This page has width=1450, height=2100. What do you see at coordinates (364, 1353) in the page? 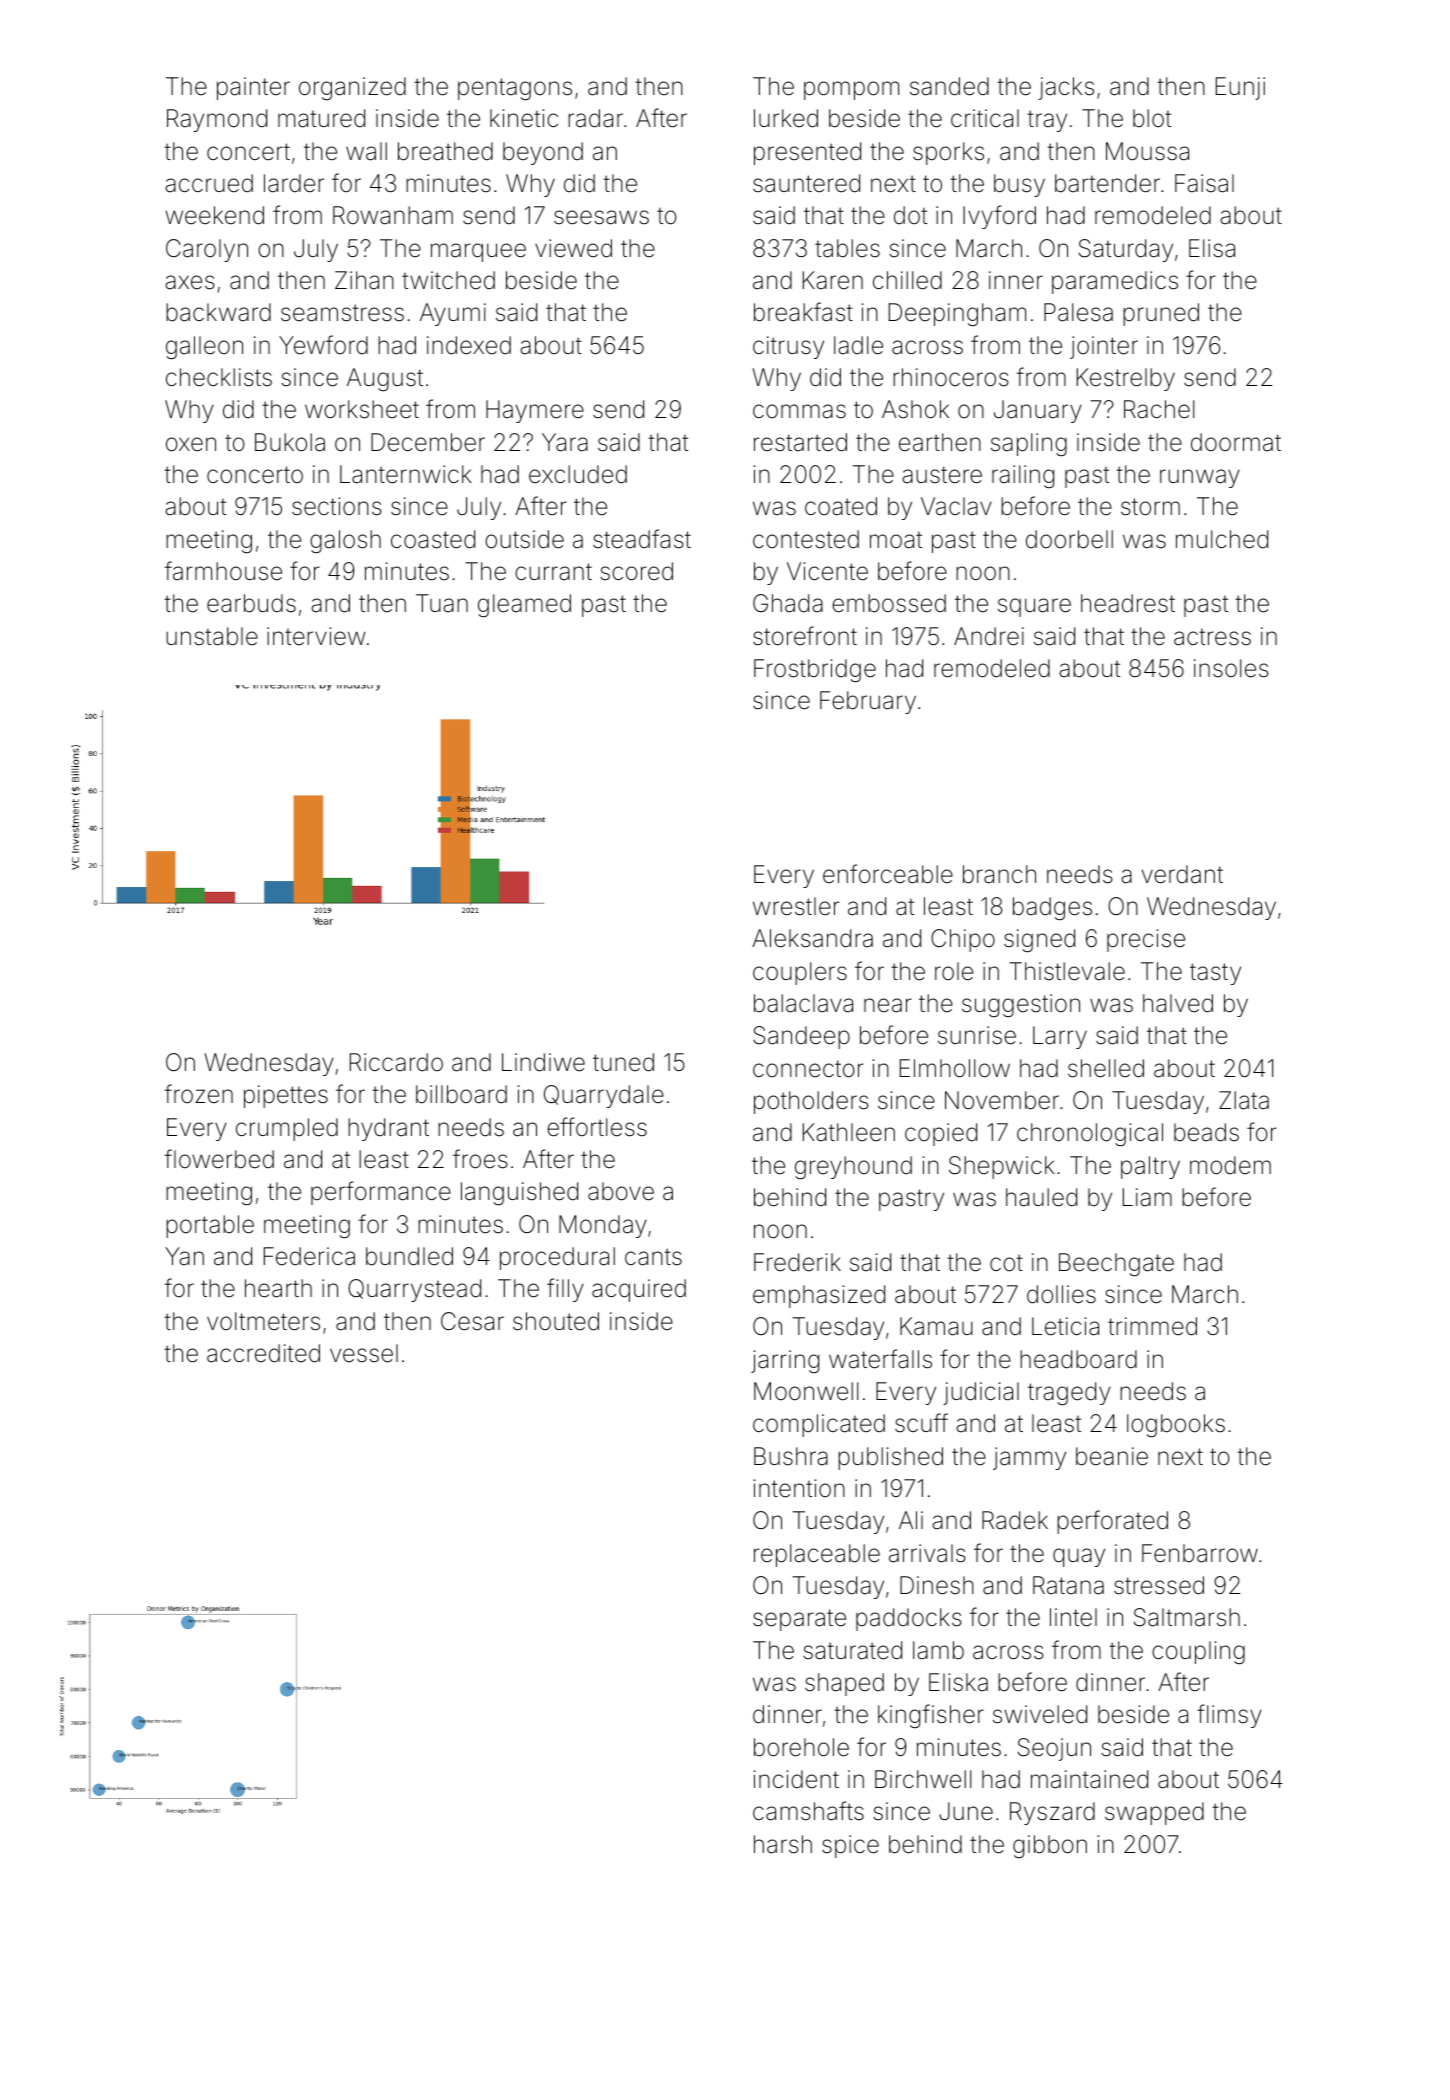
I see `vessel` at bounding box center [364, 1353].
